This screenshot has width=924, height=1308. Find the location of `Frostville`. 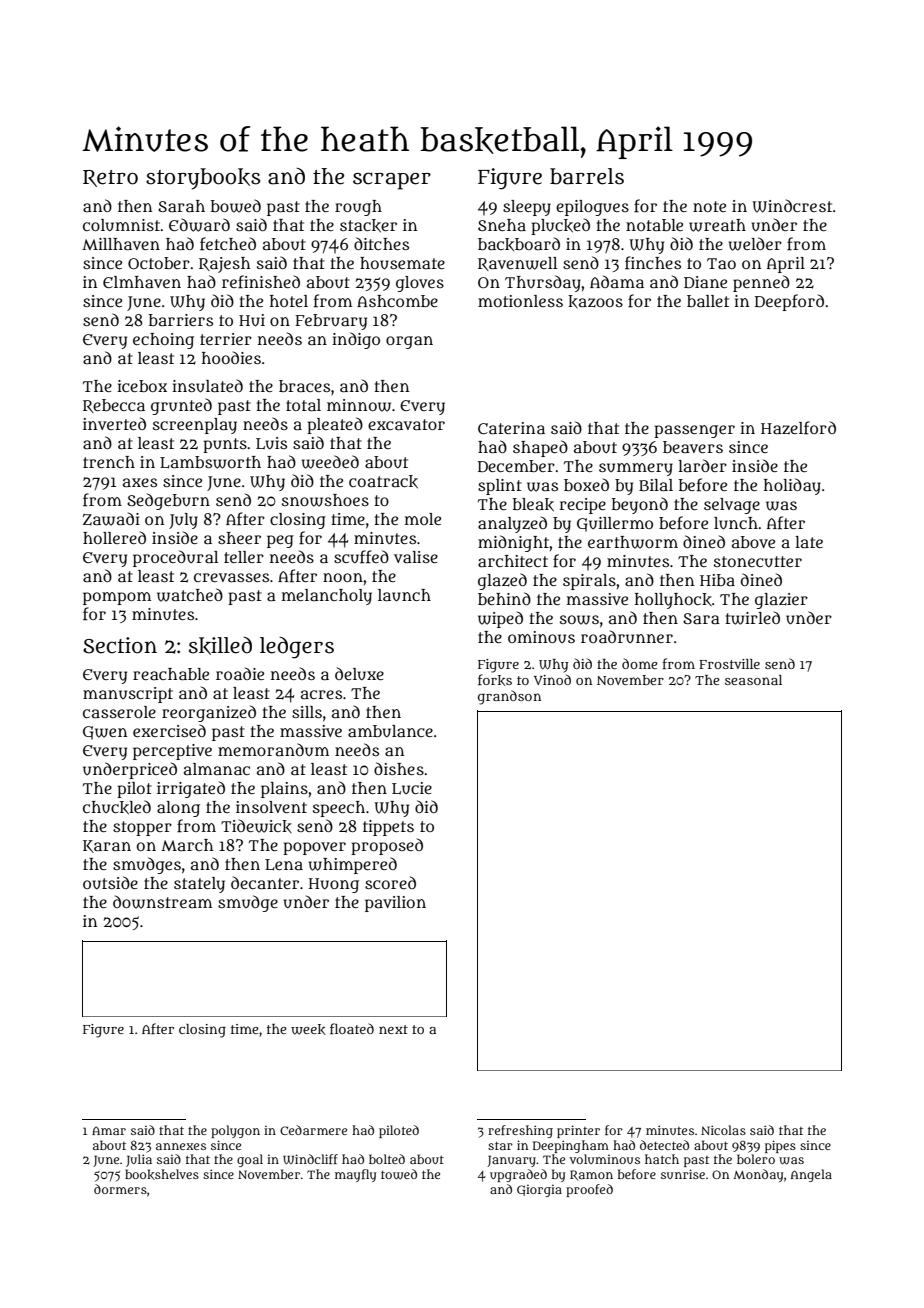

Frostville is located at coordinates (729, 664).
